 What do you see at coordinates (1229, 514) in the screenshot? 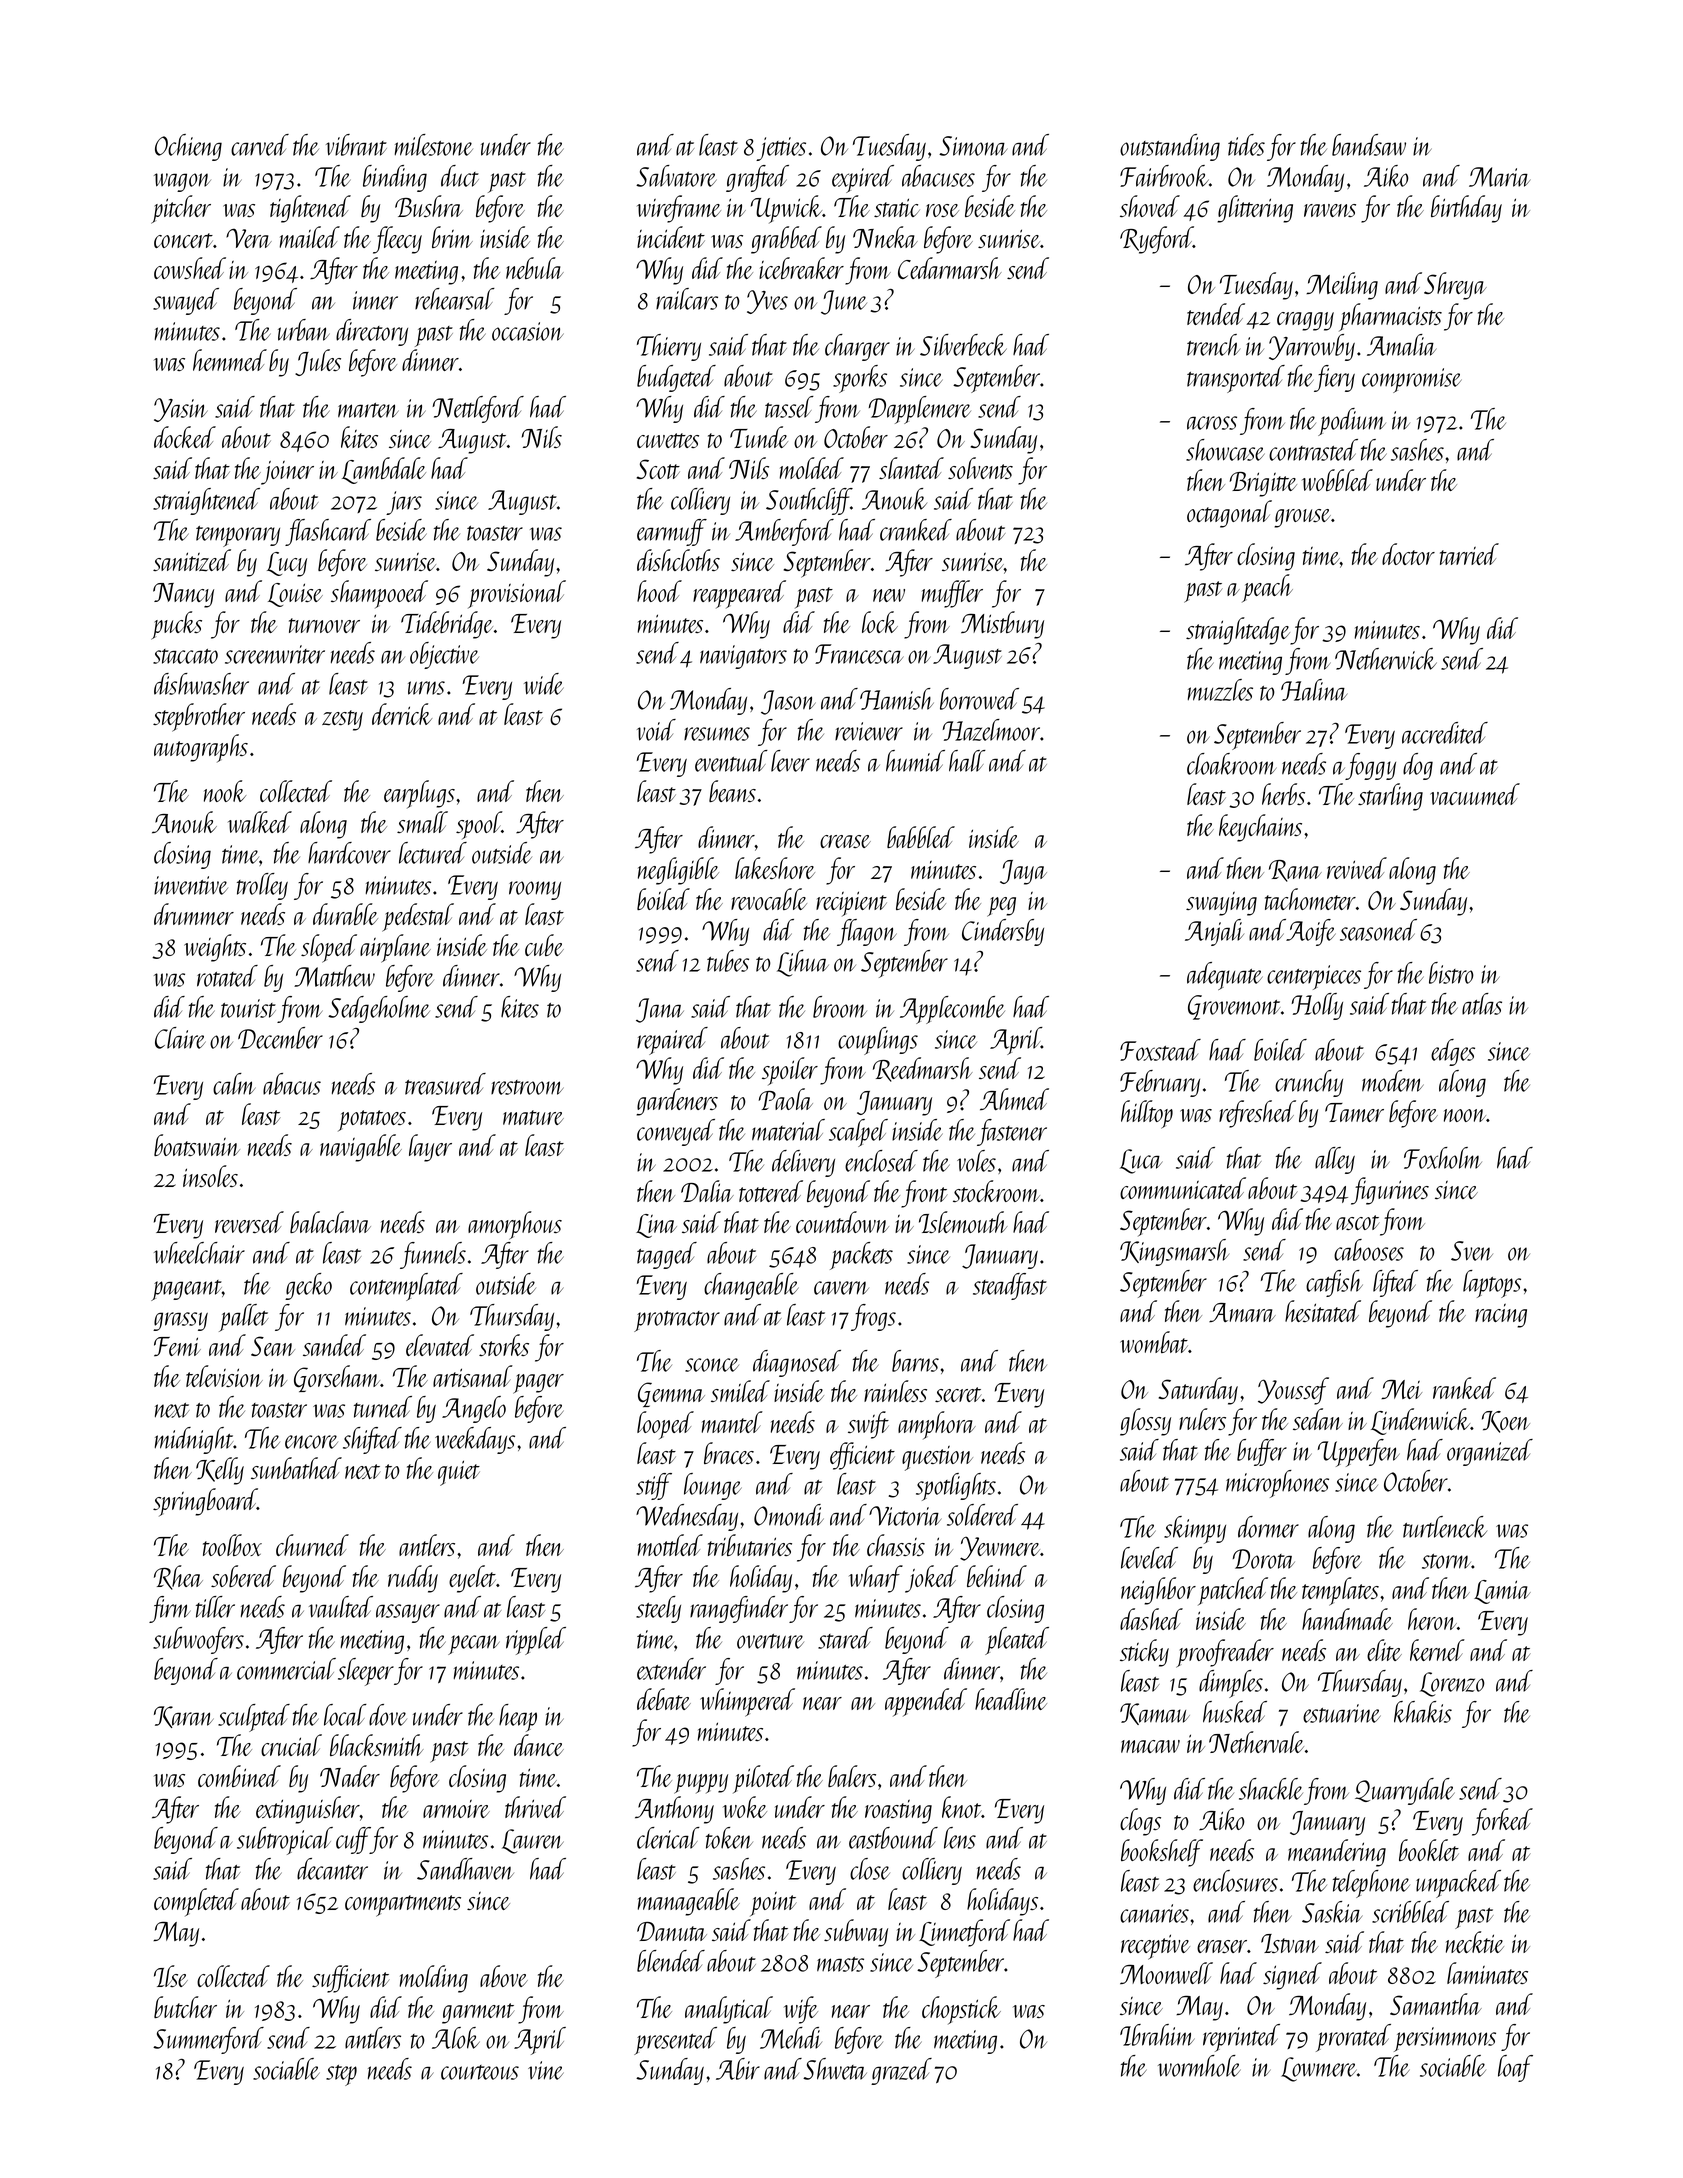
I see `octagonal` at bounding box center [1229, 514].
